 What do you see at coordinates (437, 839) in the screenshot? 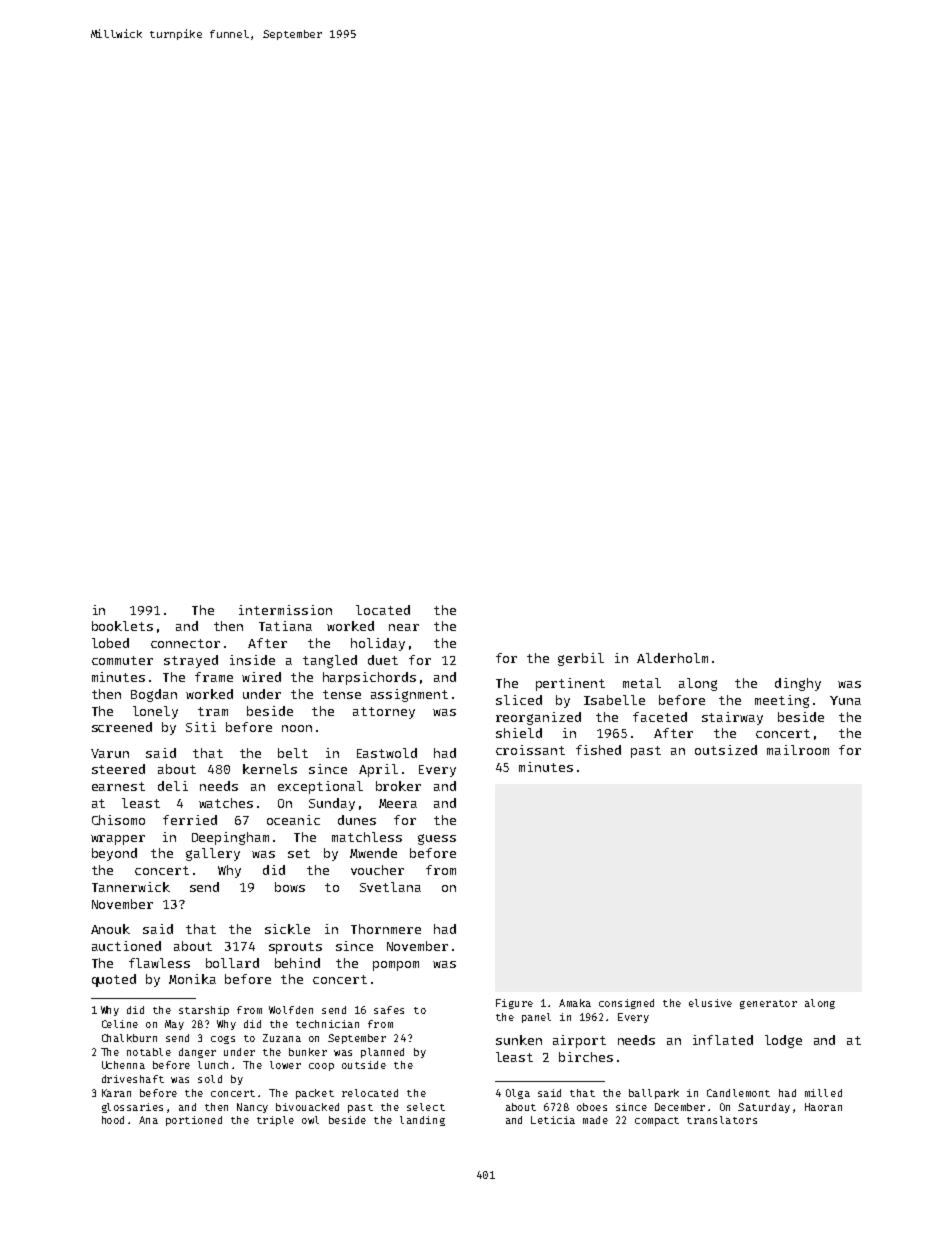
I see `guess` at bounding box center [437, 839].
